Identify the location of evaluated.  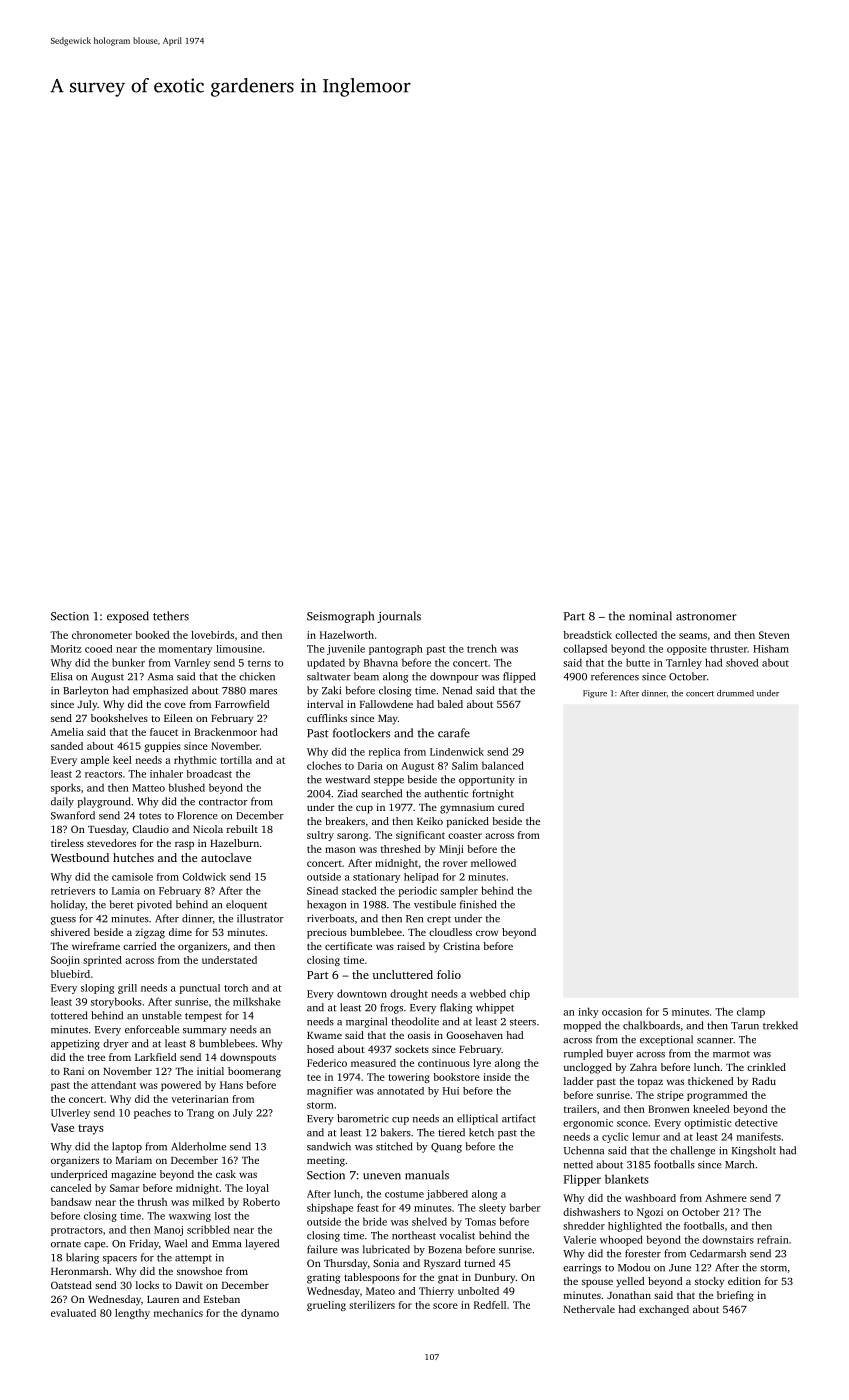
(73, 1313).
